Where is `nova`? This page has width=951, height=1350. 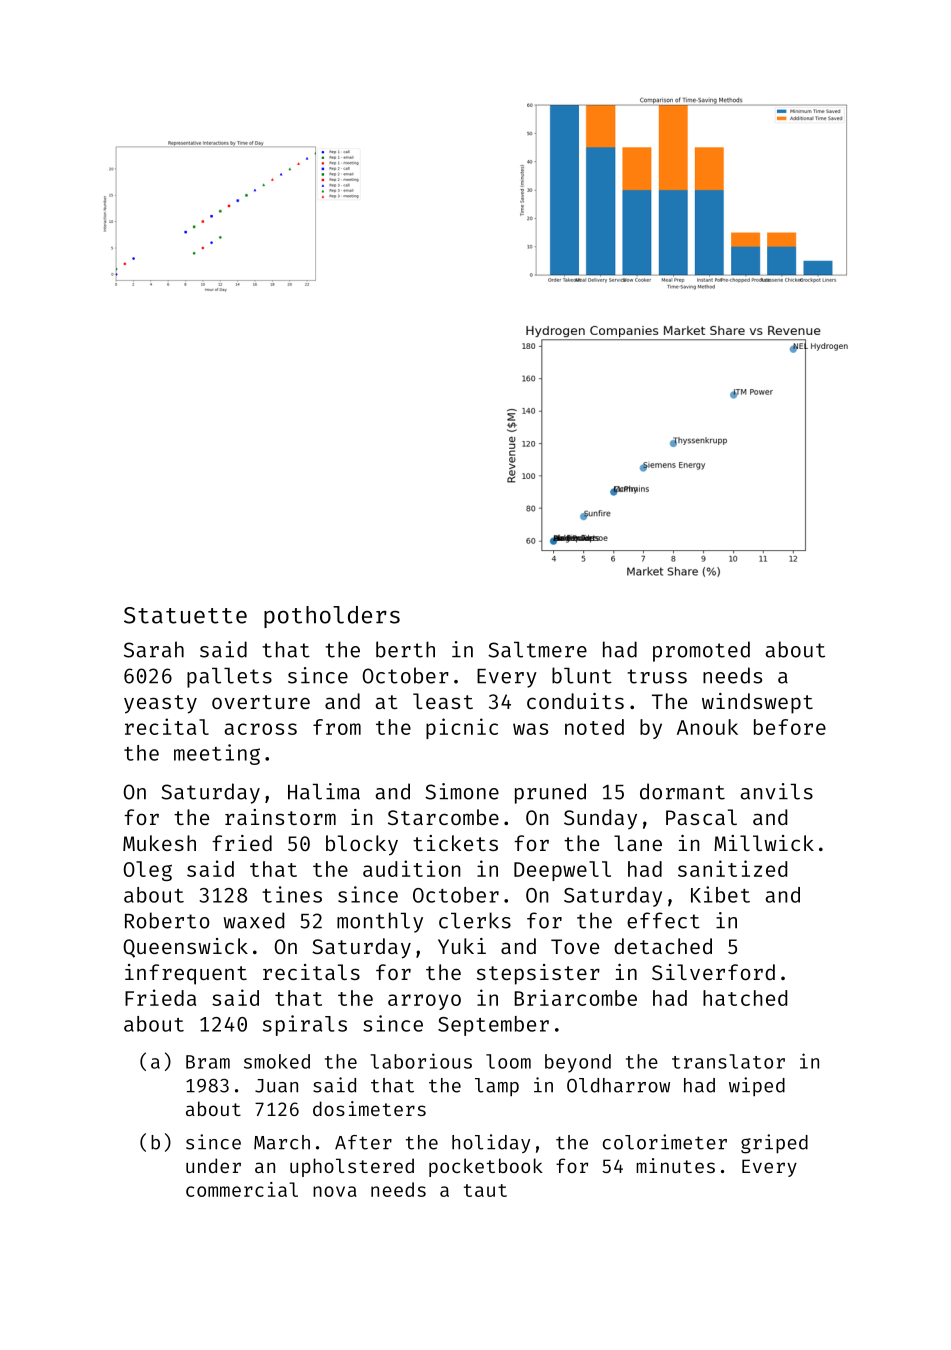
nova is located at coordinates (335, 1191).
